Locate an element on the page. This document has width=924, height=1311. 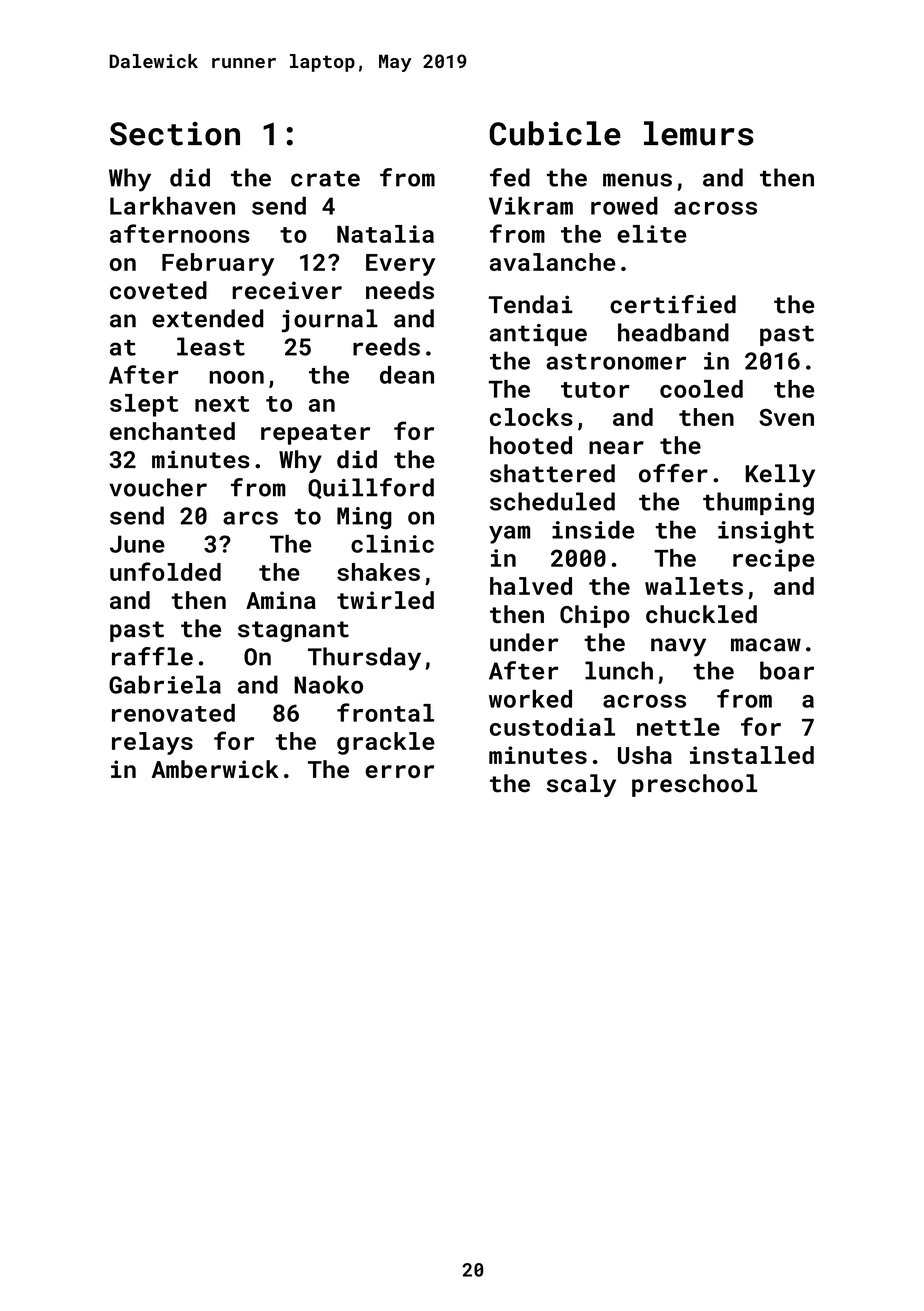
Amina is located at coordinates (281, 600).
